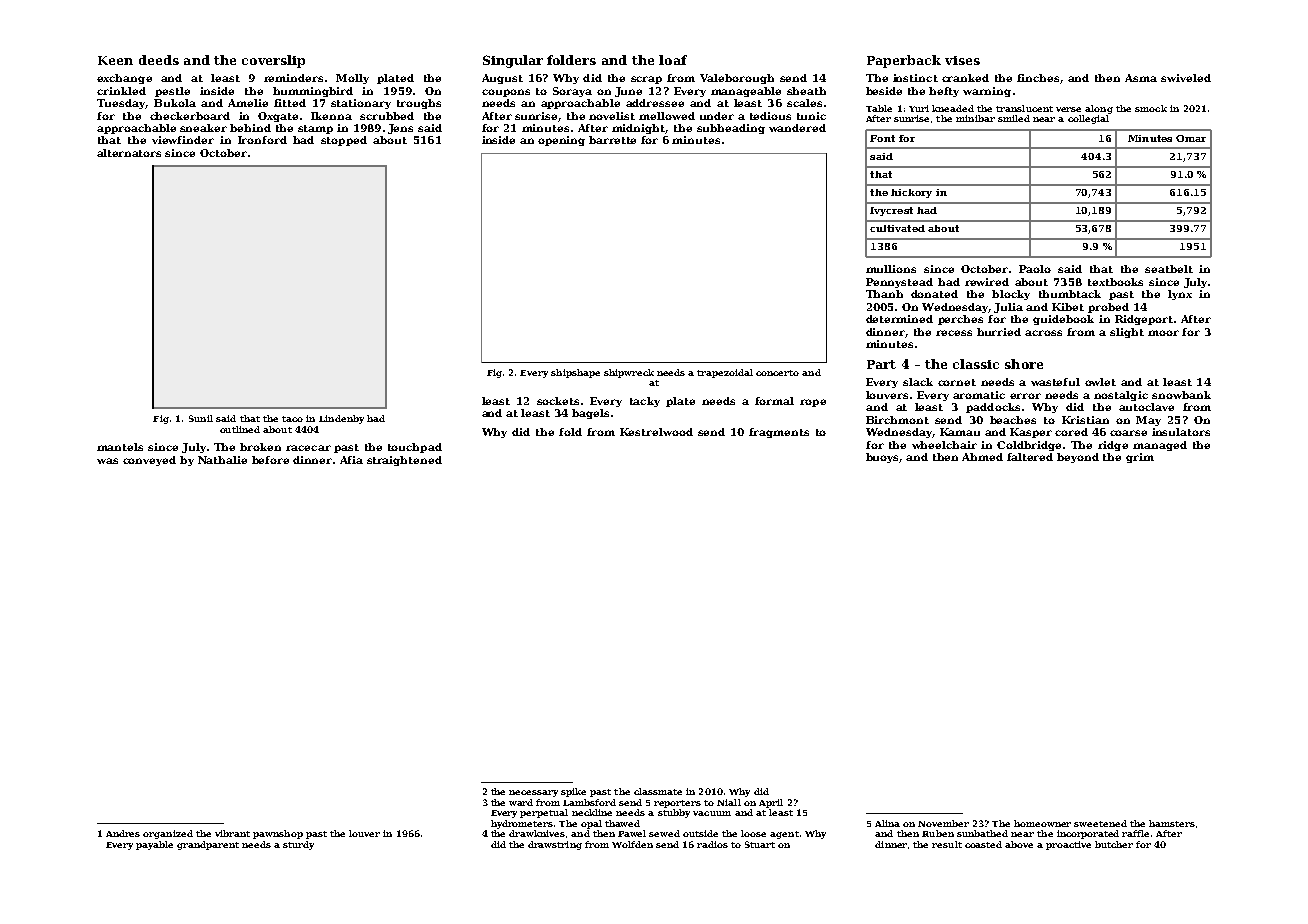  I want to click on Sunil, so click(201, 418).
